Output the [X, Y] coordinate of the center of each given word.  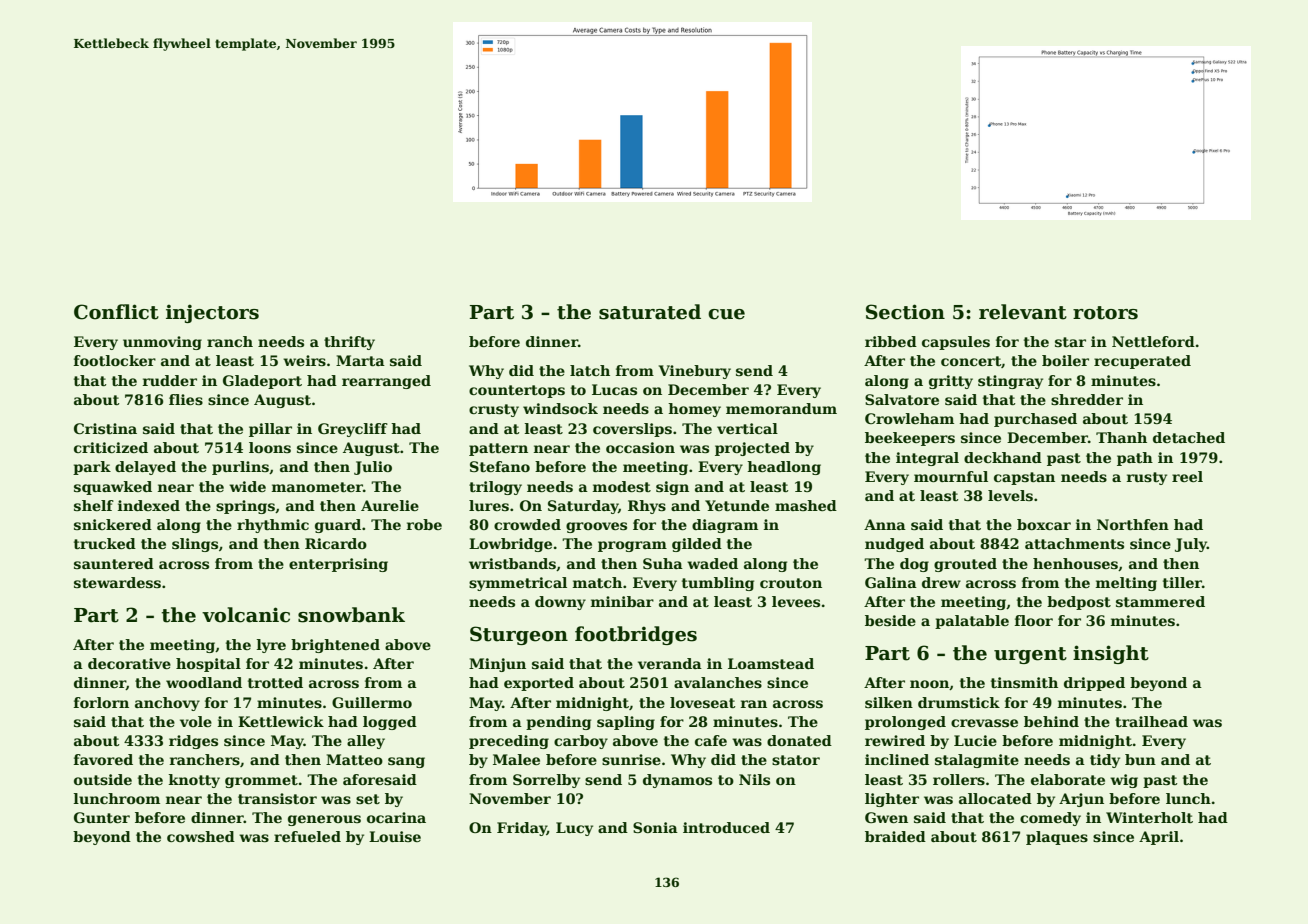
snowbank [351, 615]
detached [1189, 437]
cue [726, 314]
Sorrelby [546, 781]
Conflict [116, 312]
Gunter [102, 817]
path [1135, 459]
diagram [725, 526]
